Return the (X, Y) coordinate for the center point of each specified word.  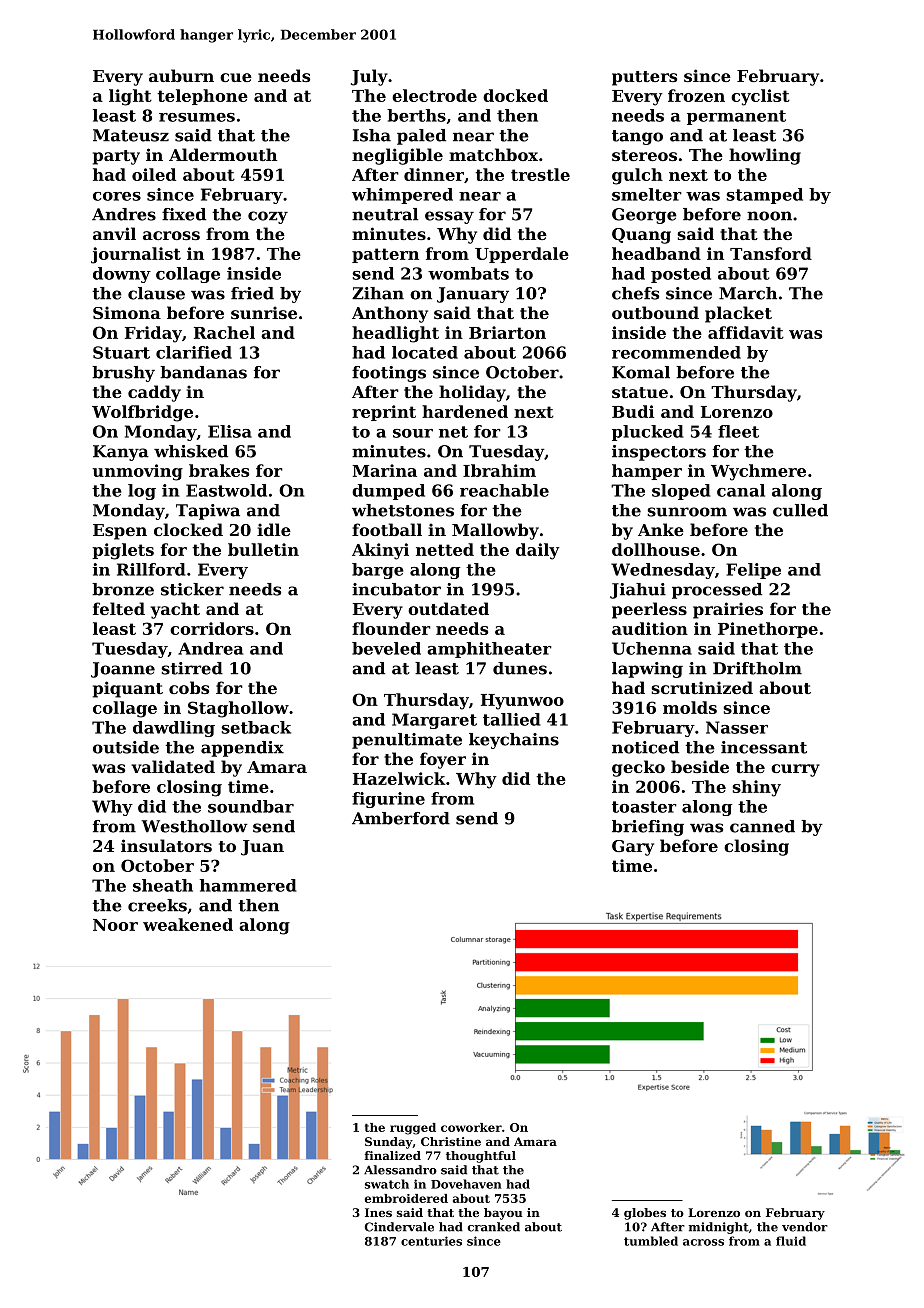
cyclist (760, 97)
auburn (181, 75)
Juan (262, 848)
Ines (378, 1212)
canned (762, 826)
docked (515, 95)
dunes (520, 668)
